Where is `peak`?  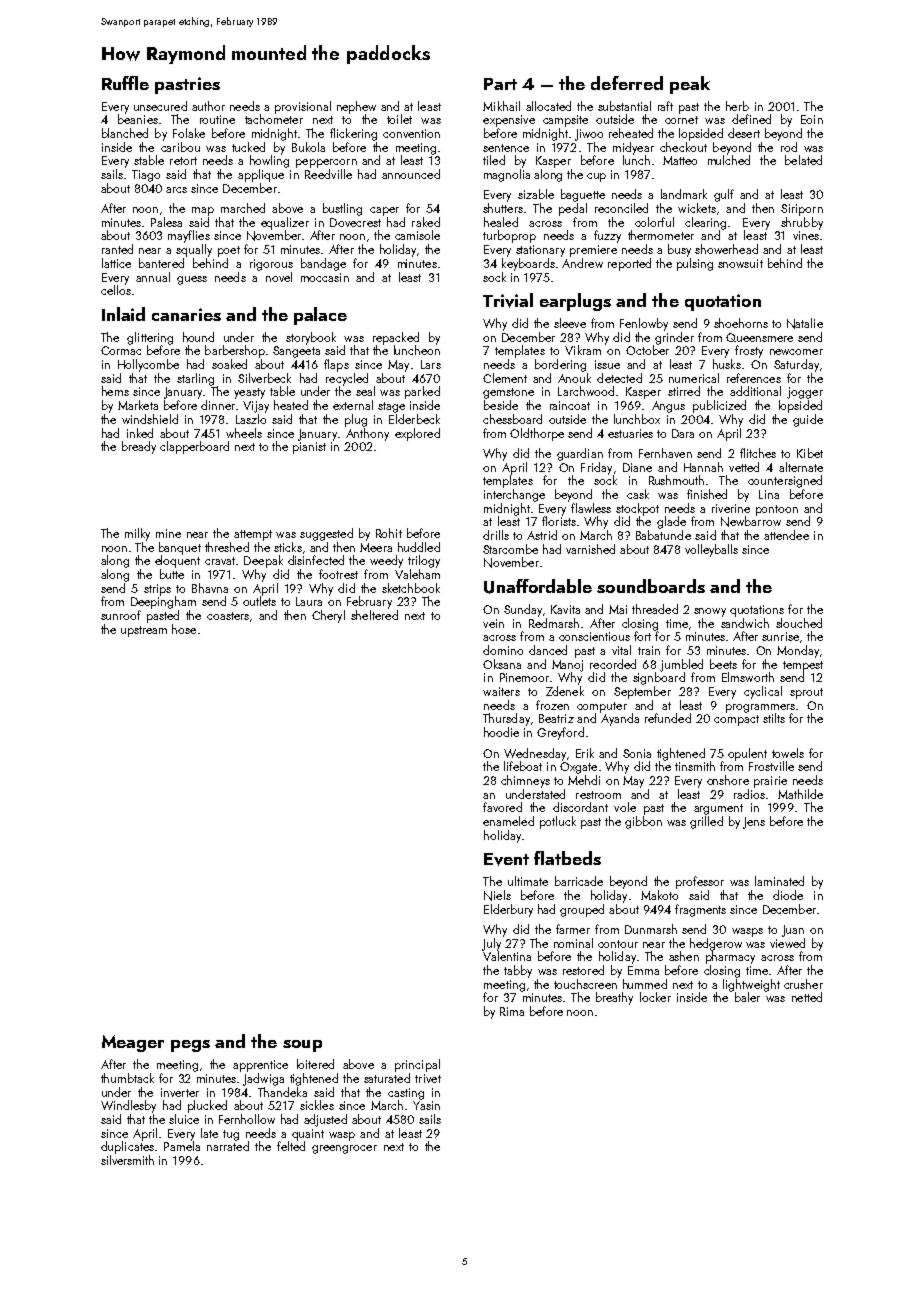 peak is located at coordinates (690, 85).
